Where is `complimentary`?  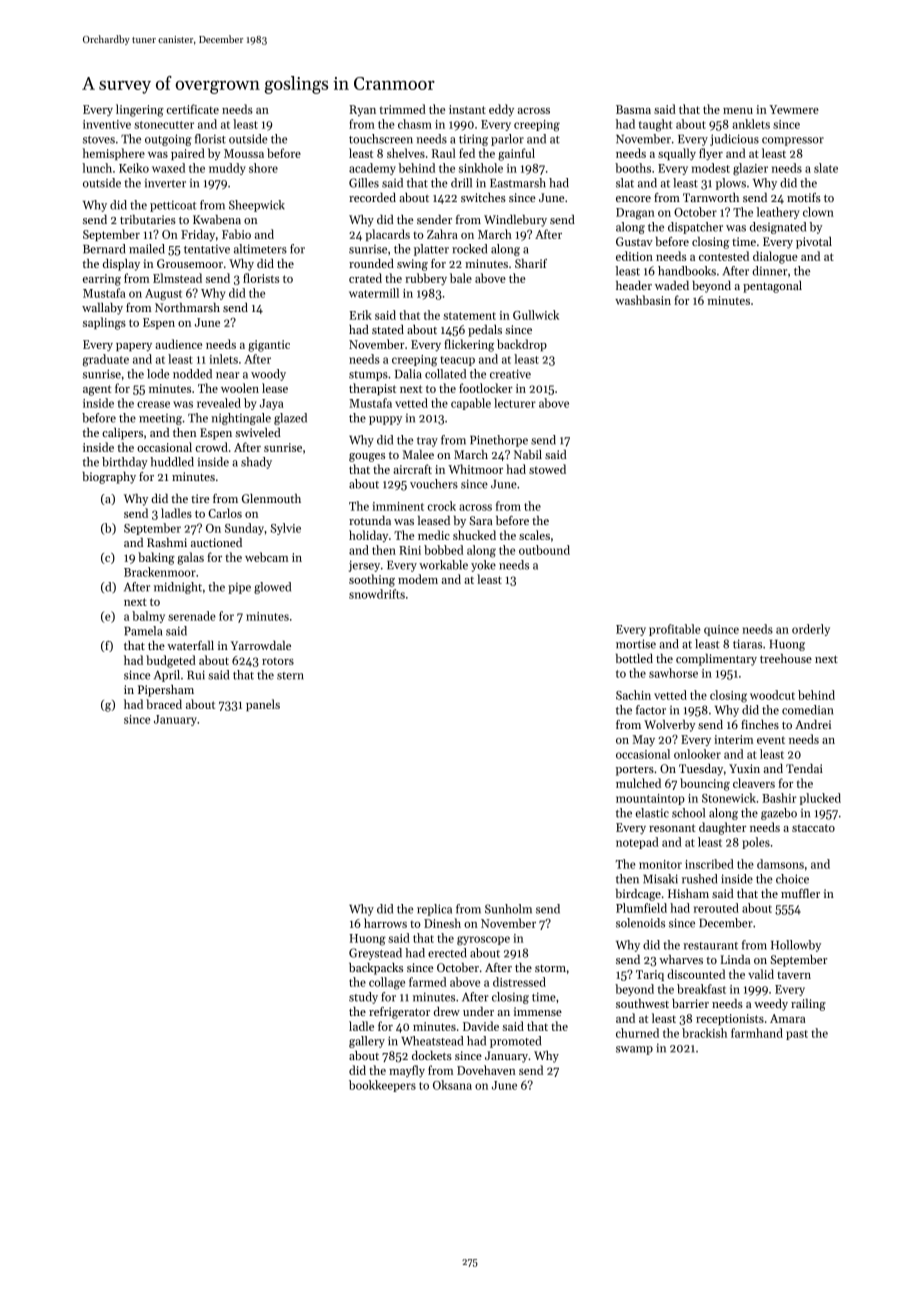
complimentary is located at coordinates (716, 660).
